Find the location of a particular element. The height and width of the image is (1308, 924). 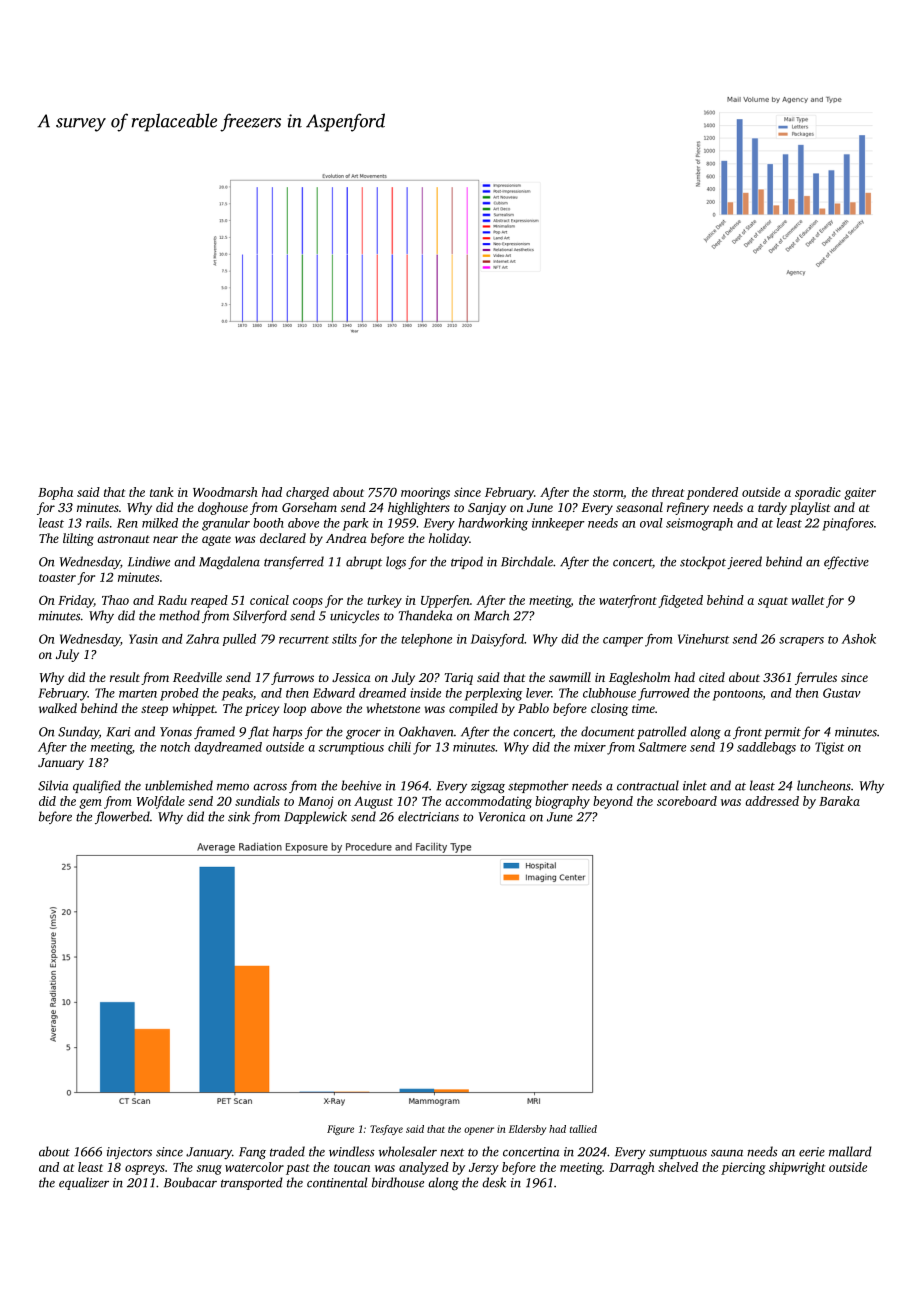

injectors is located at coordinates (129, 1153).
